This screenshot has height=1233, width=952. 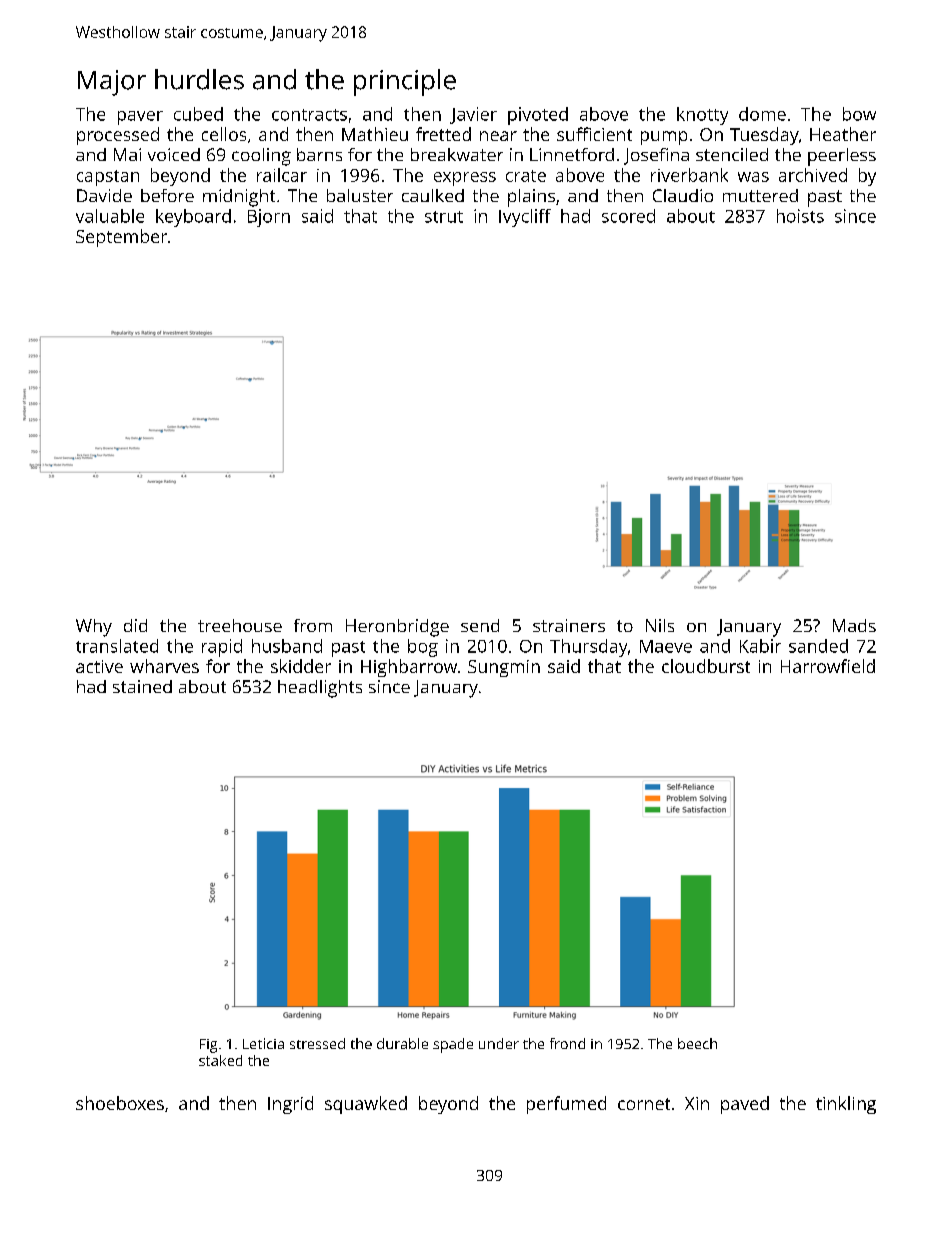 What do you see at coordinates (120, 1103) in the screenshot?
I see `shoeboxes` at bounding box center [120, 1103].
